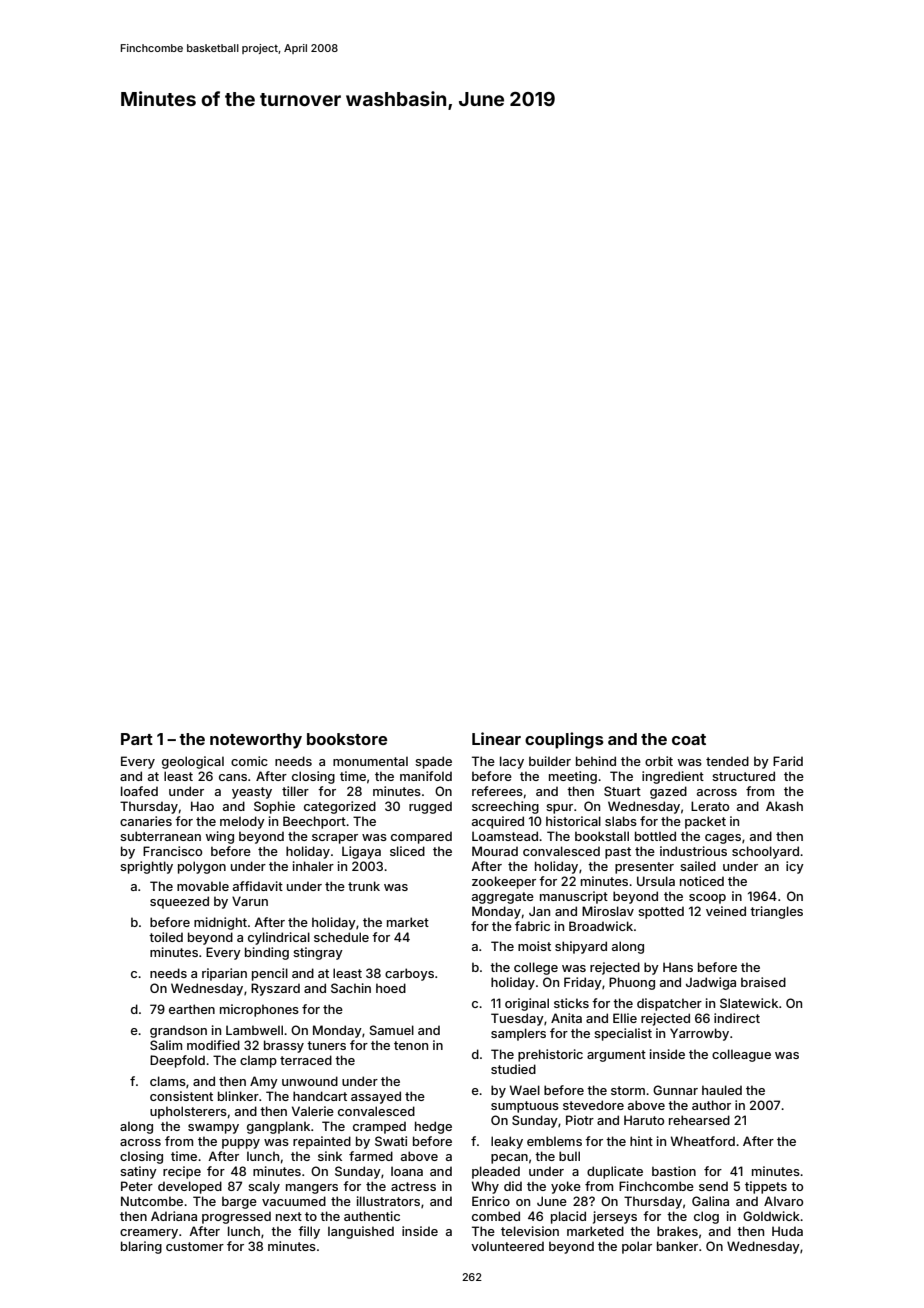  Describe the element at coordinates (256, 741) in the page. I see `noteworthy` at that location.
